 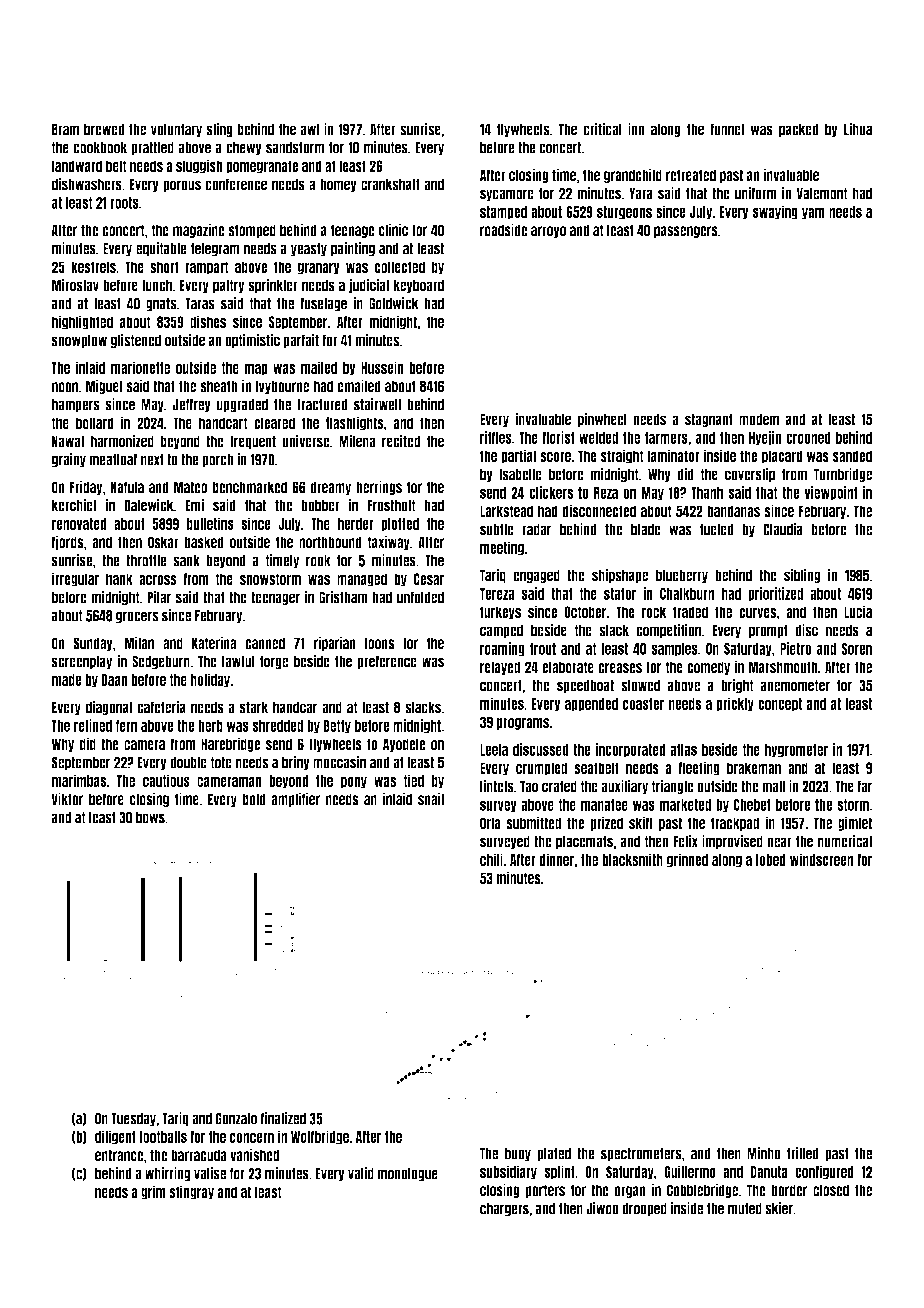 I want to click on valid, so click(x=361, y=1173).
